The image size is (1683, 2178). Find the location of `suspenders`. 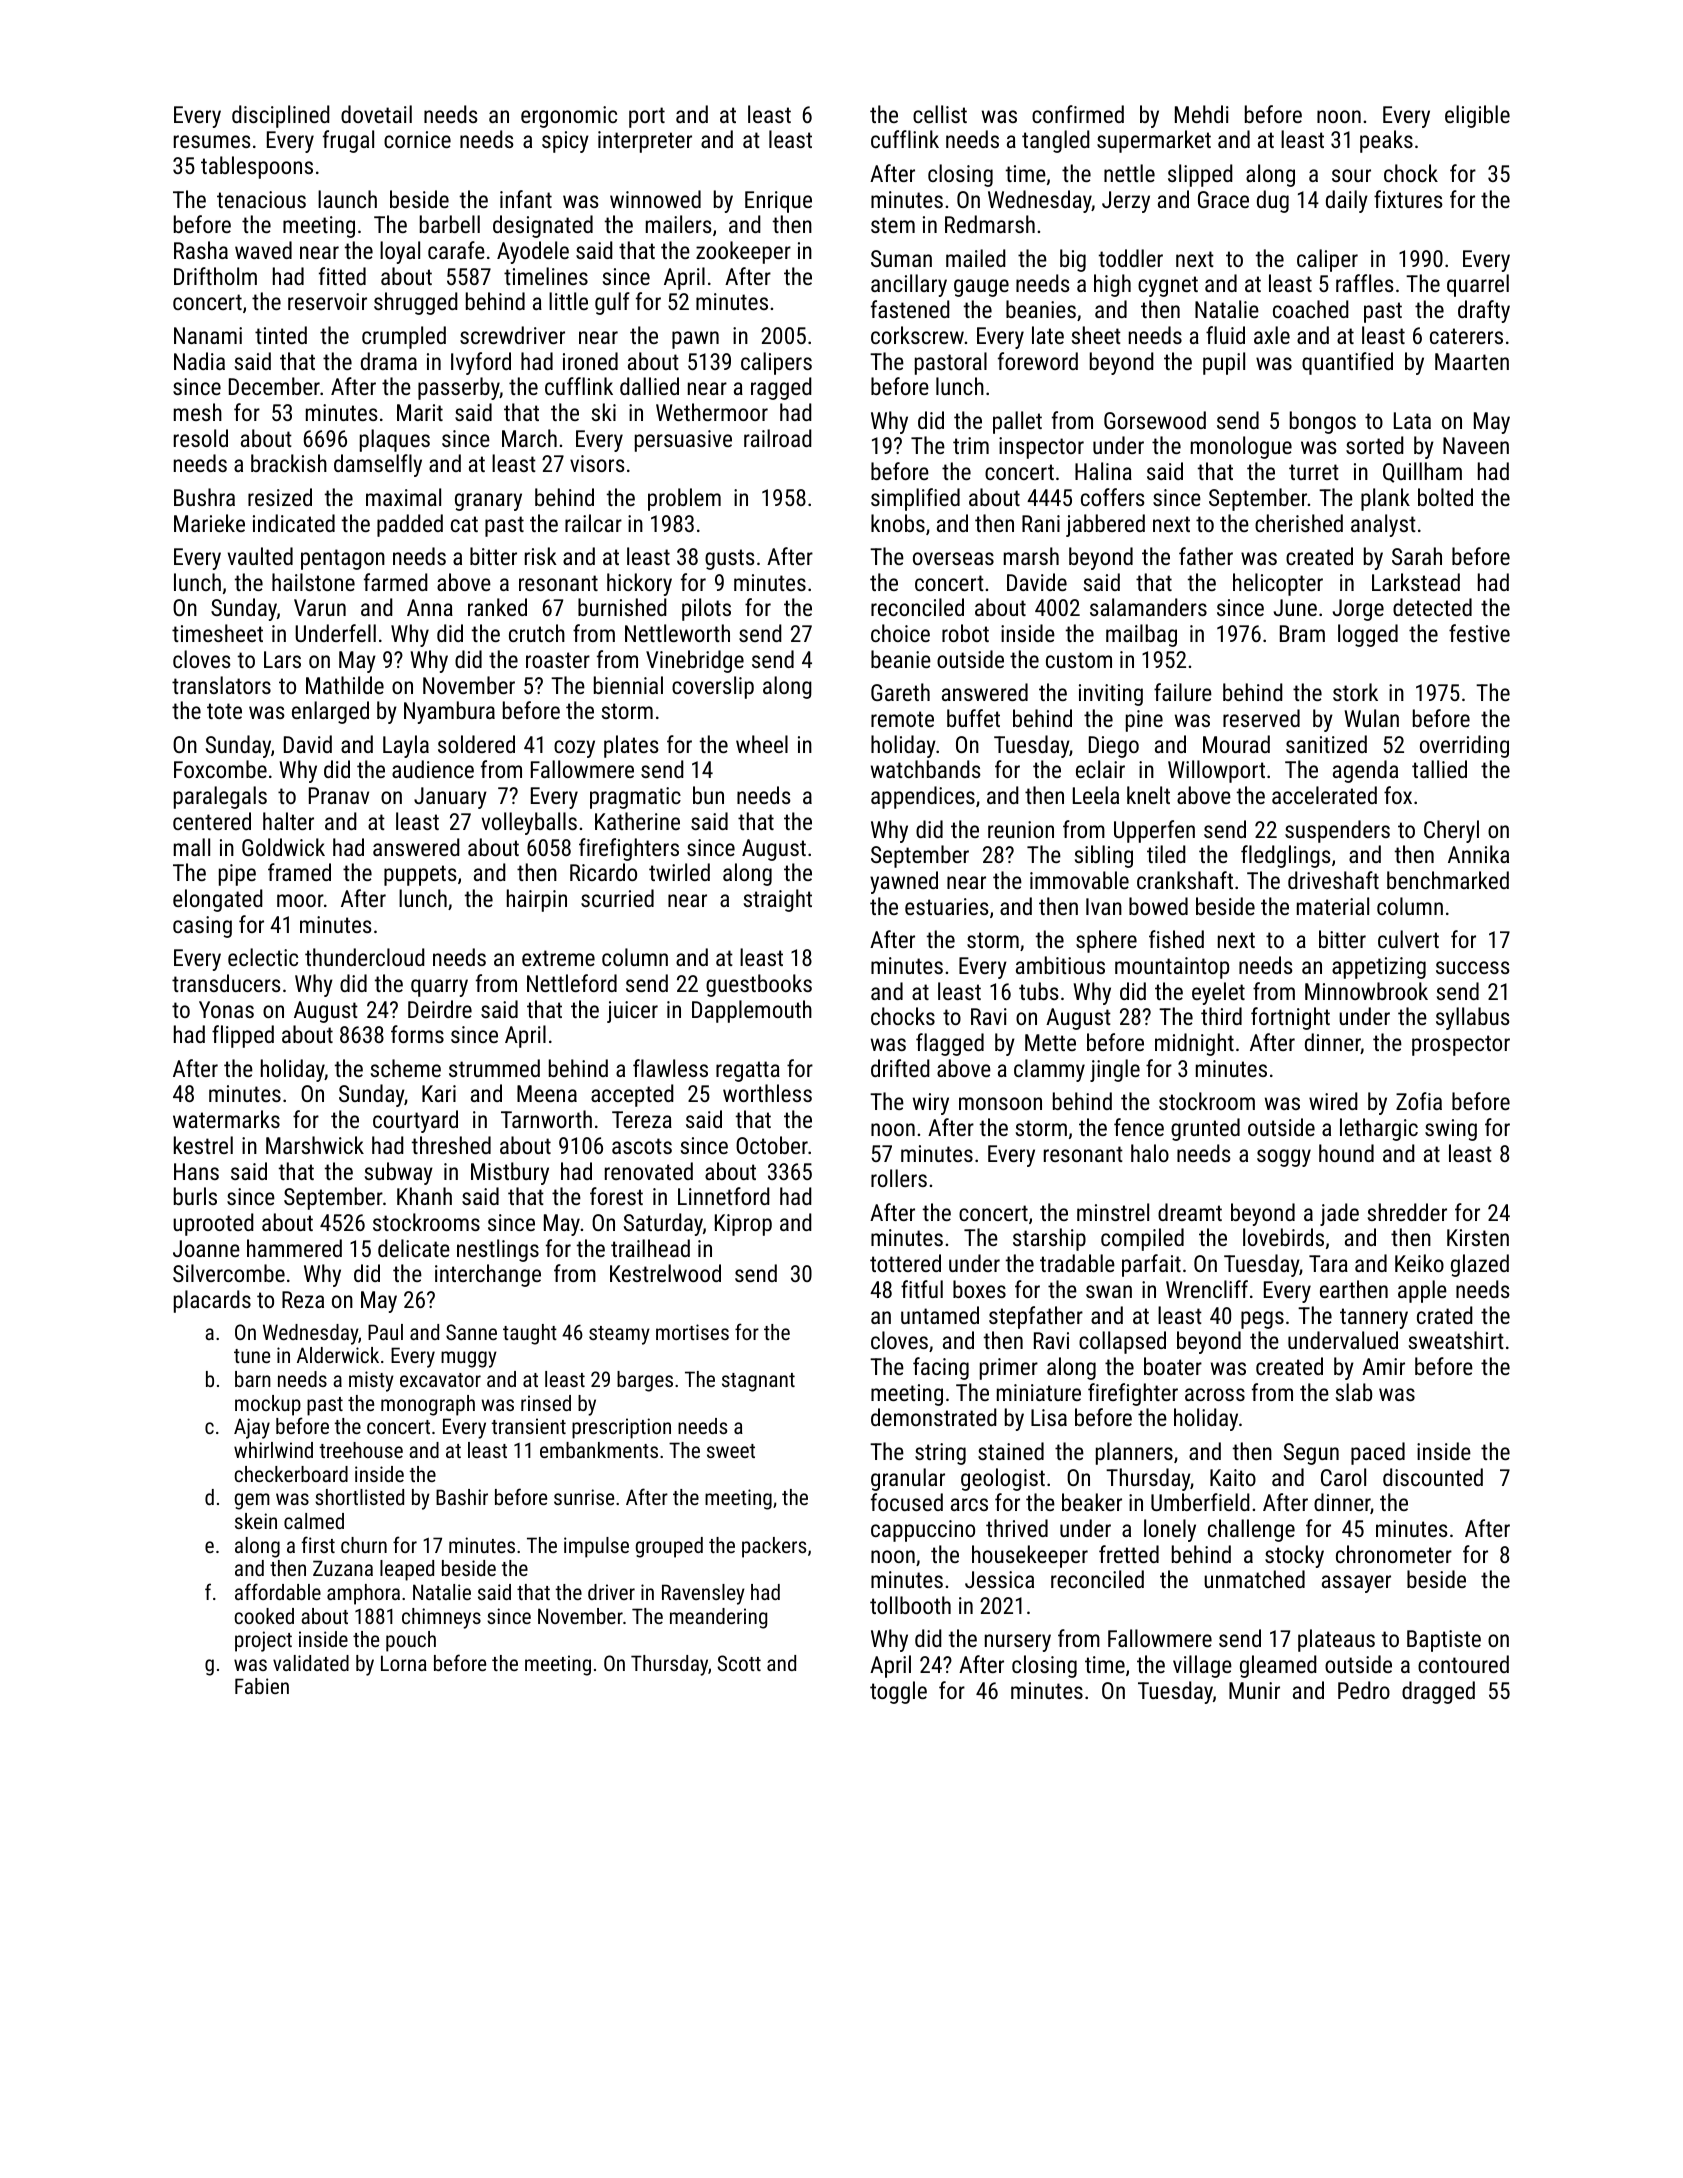

suspenders is located at coordinates (1337, 831).
